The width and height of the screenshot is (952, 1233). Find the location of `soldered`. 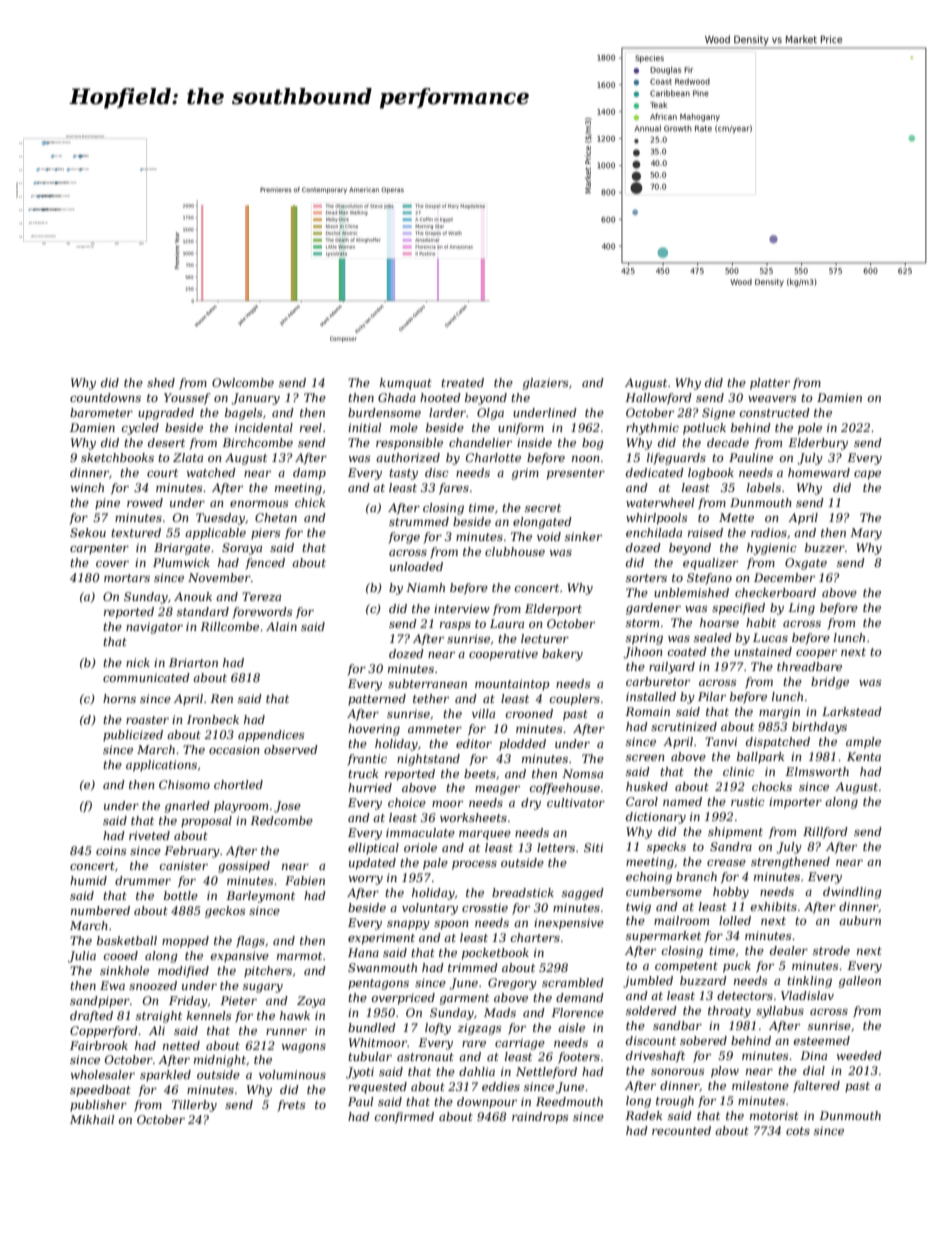

soldered is located at coordinates (651, 1010).
